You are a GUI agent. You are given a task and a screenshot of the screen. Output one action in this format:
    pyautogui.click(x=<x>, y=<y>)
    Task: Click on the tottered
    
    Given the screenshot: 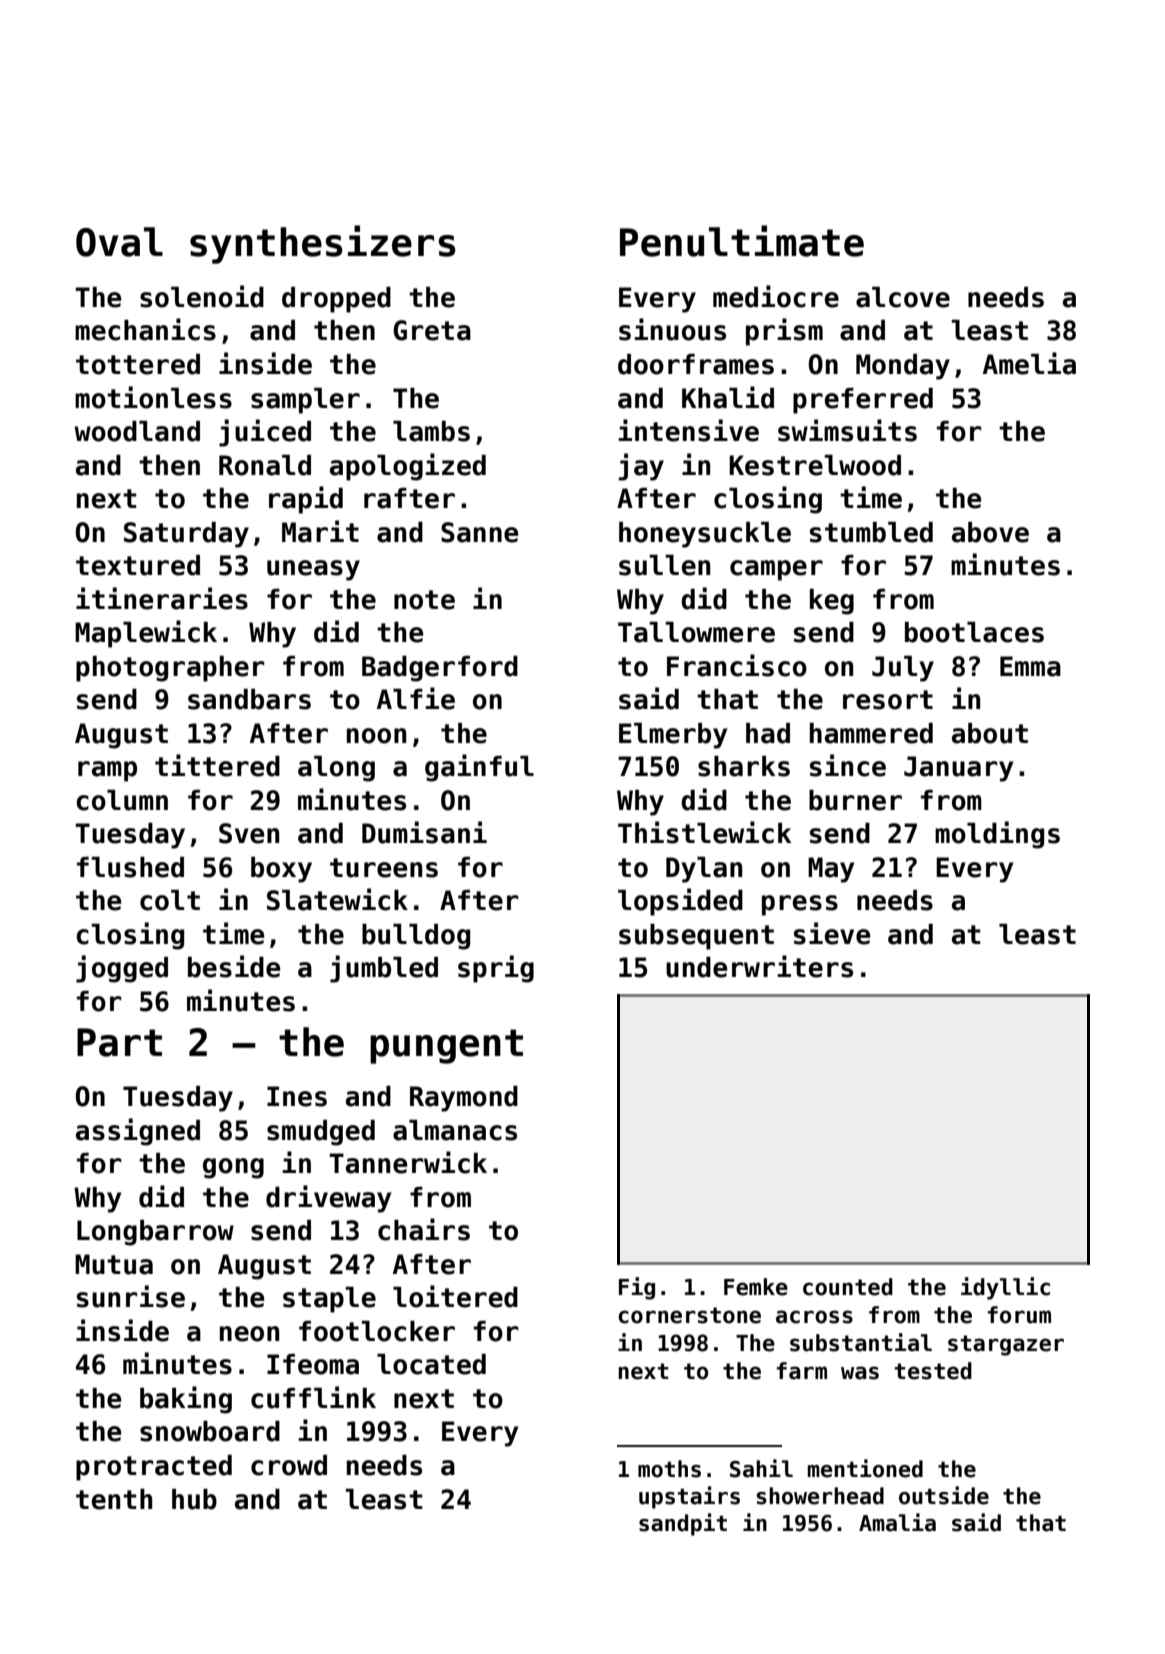 What is the action you would take?
    pyautogui.click(x=138, y=364)
